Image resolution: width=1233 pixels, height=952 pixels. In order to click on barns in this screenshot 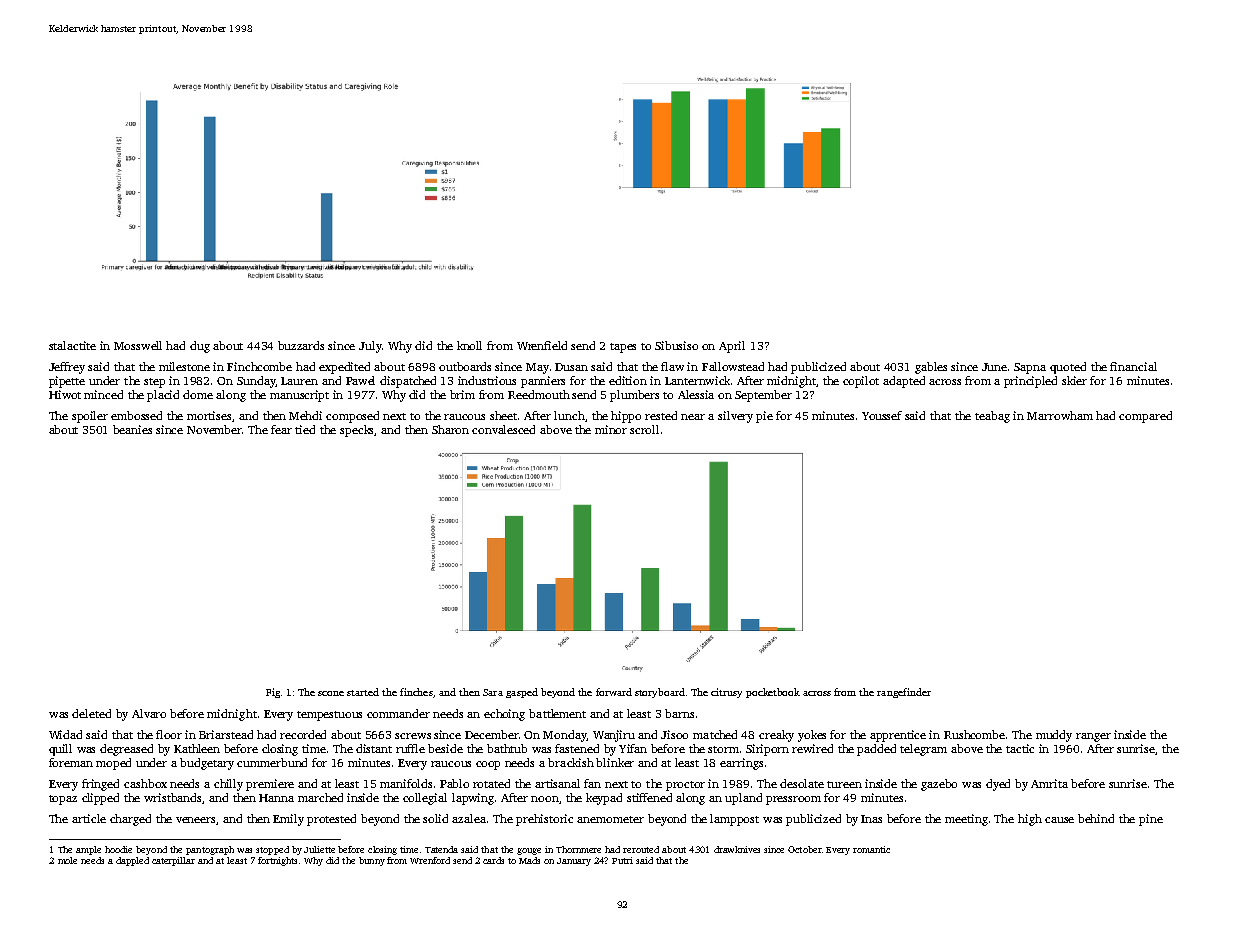, I will do `click(679, 713)`.
